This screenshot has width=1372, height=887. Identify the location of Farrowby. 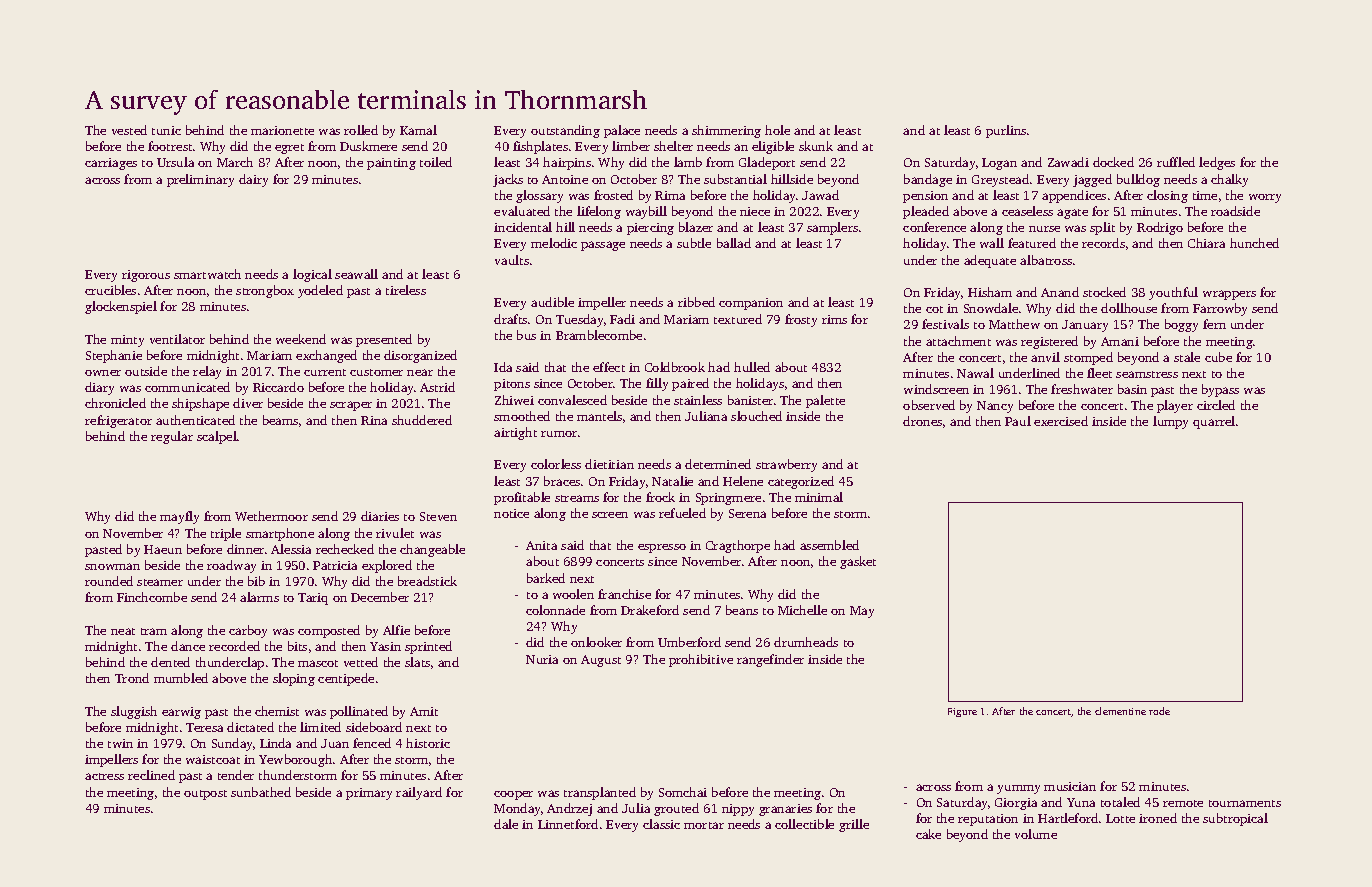
(1220, 309).
